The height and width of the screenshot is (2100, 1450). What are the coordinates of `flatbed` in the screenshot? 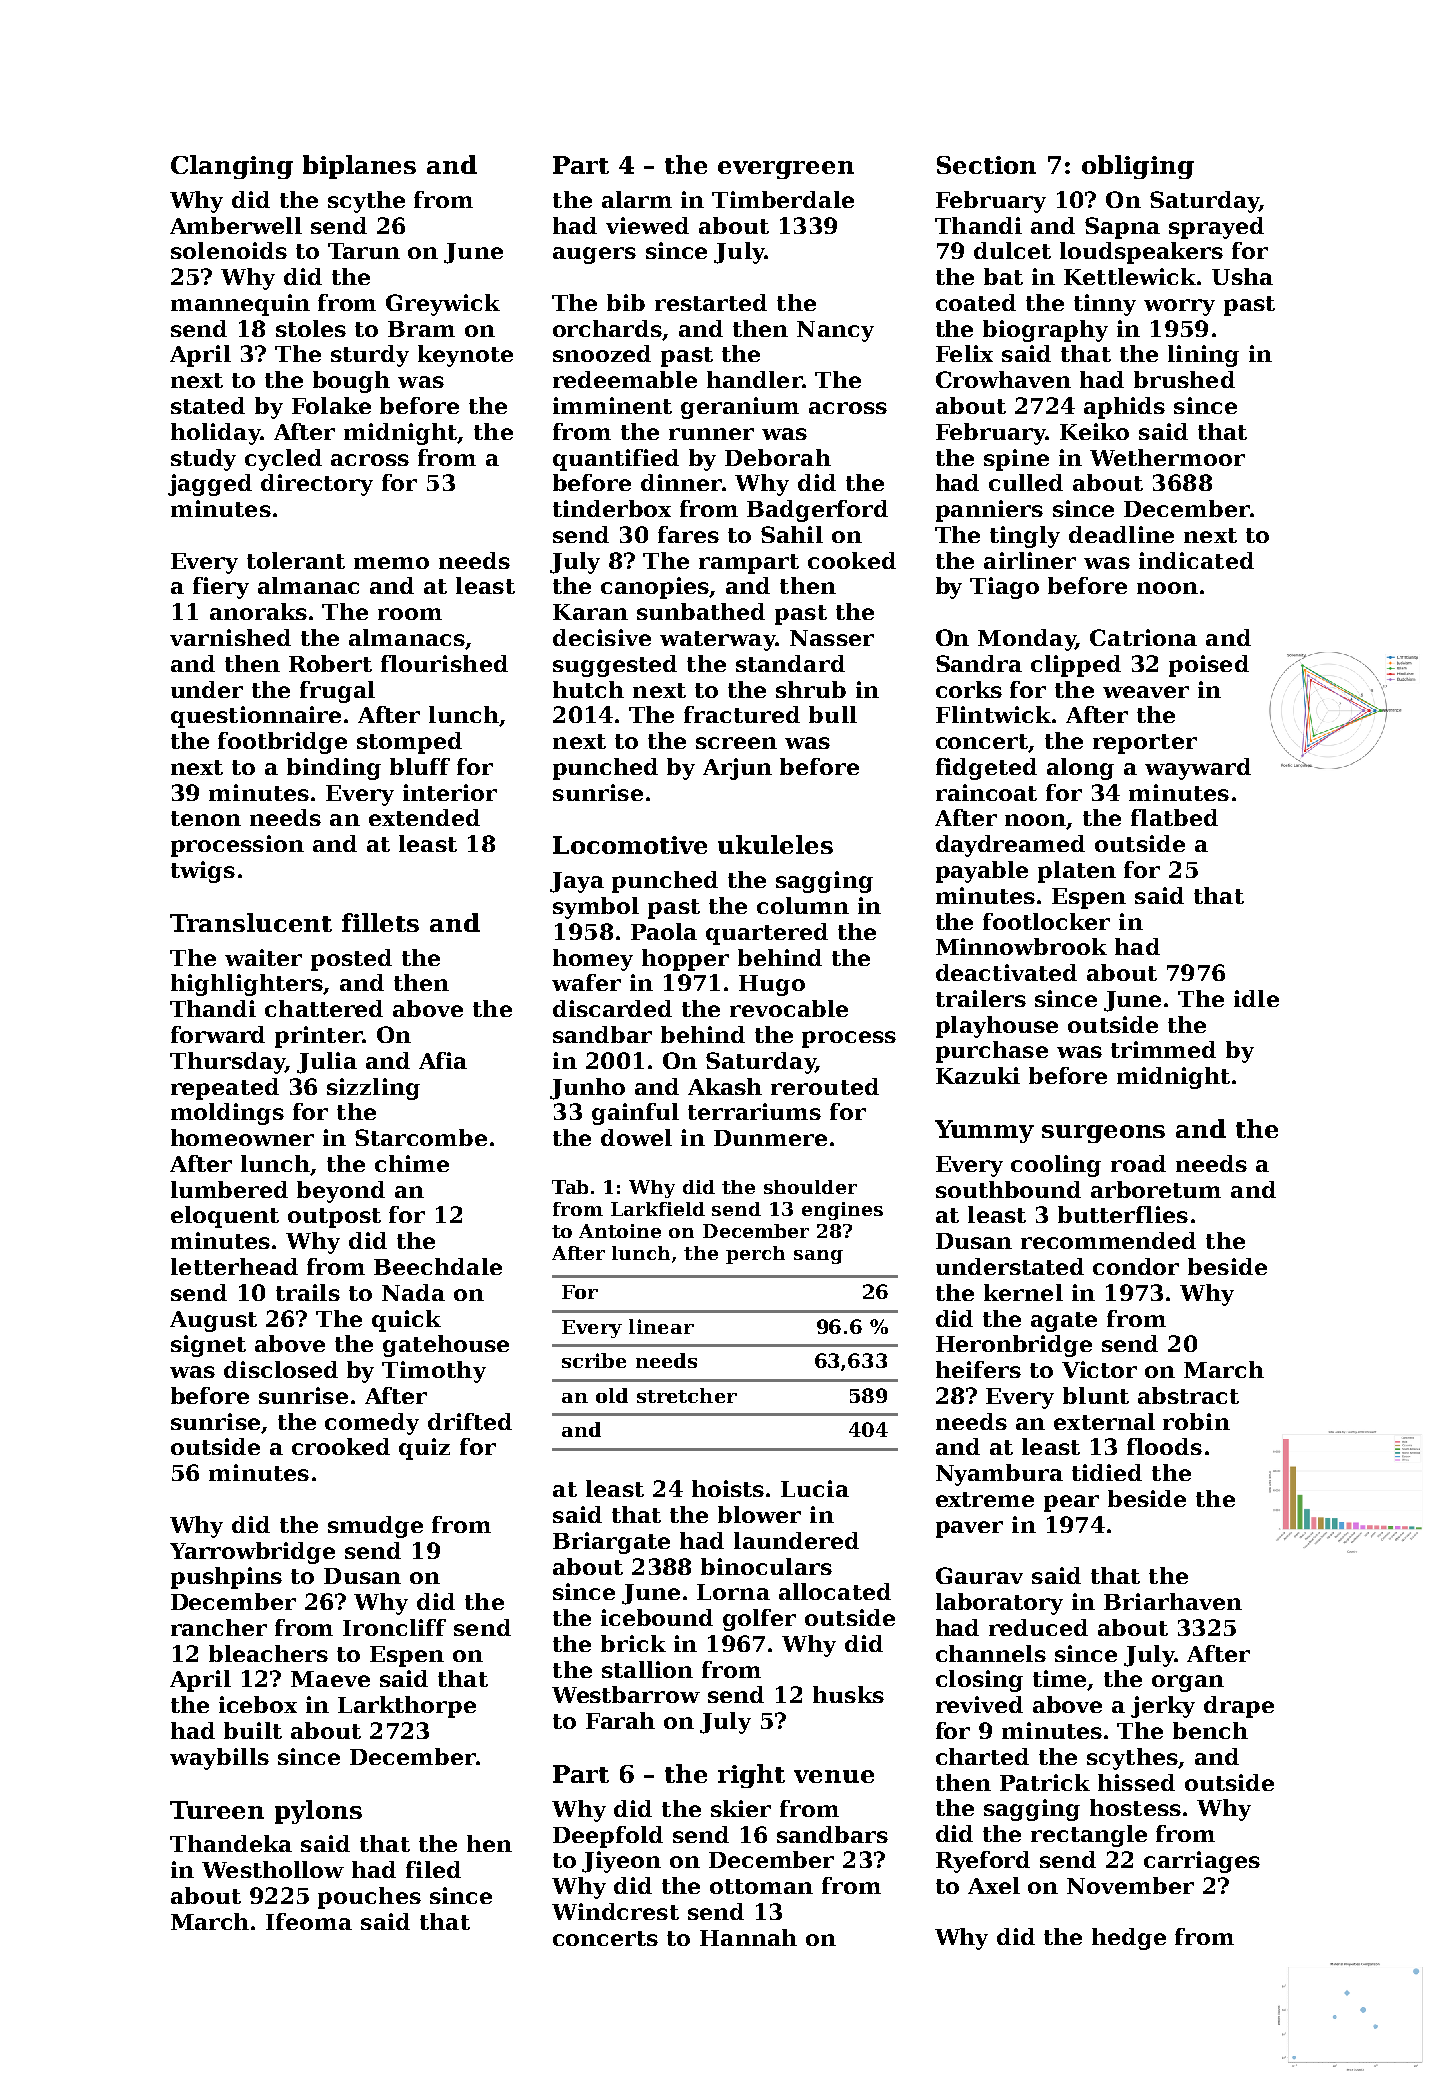 It's located at (1174, 817).
